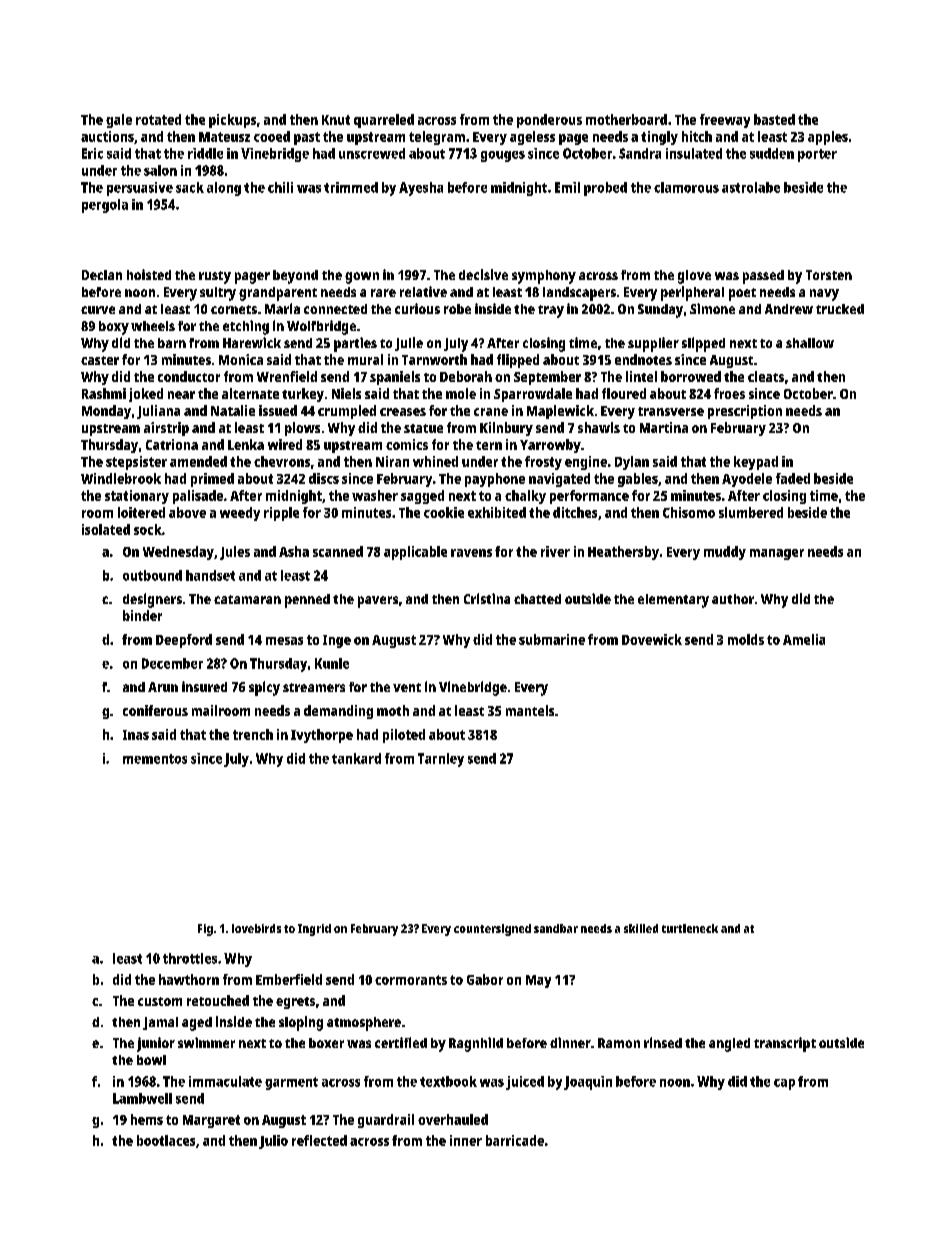 The image size is (952, 1233). What do you see at coordinates (336, 120) in the screenshot?
I see `Knut` at bounding box center [336, 120].
